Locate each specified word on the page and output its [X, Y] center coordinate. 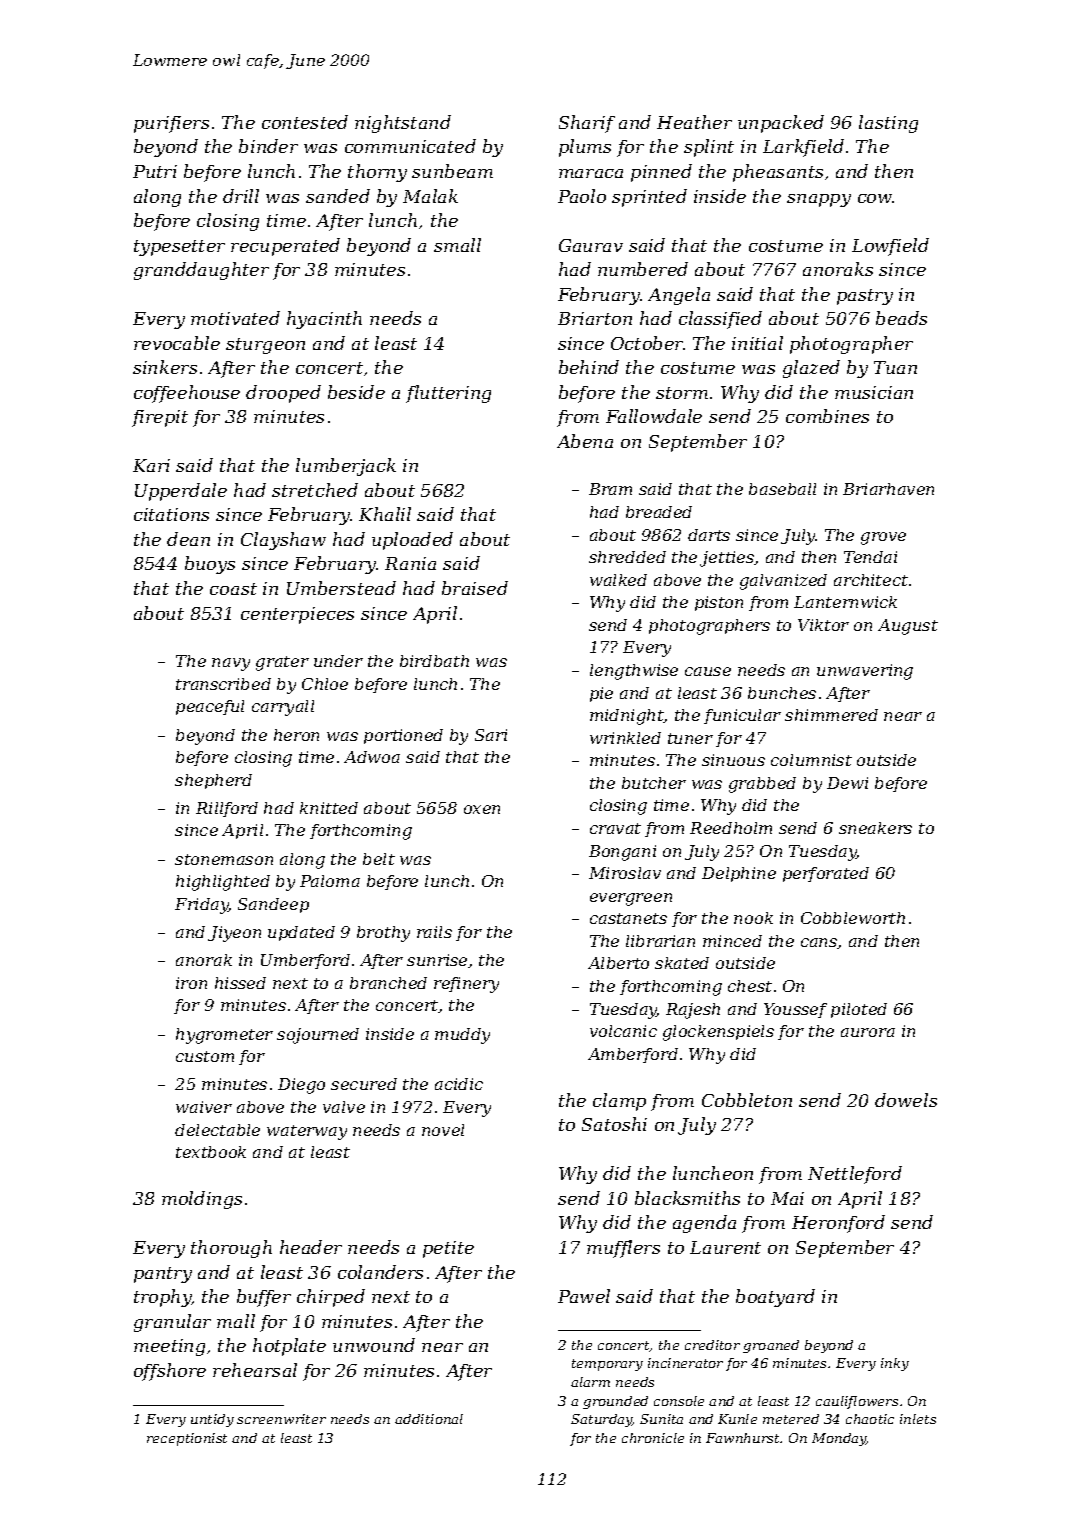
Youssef [795, 1010]
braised [475, 588]
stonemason [224, 859]
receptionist [187, 1439]
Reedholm [731, 828]
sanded [338, 196]
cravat [615, 828]
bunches [782, 693]
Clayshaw [283, 541]
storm [682, 393]
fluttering [448, 394]
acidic [459, 1084]
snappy [819, 200]
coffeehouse [187, 394]
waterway [307, 1132]
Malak [430, 196]
